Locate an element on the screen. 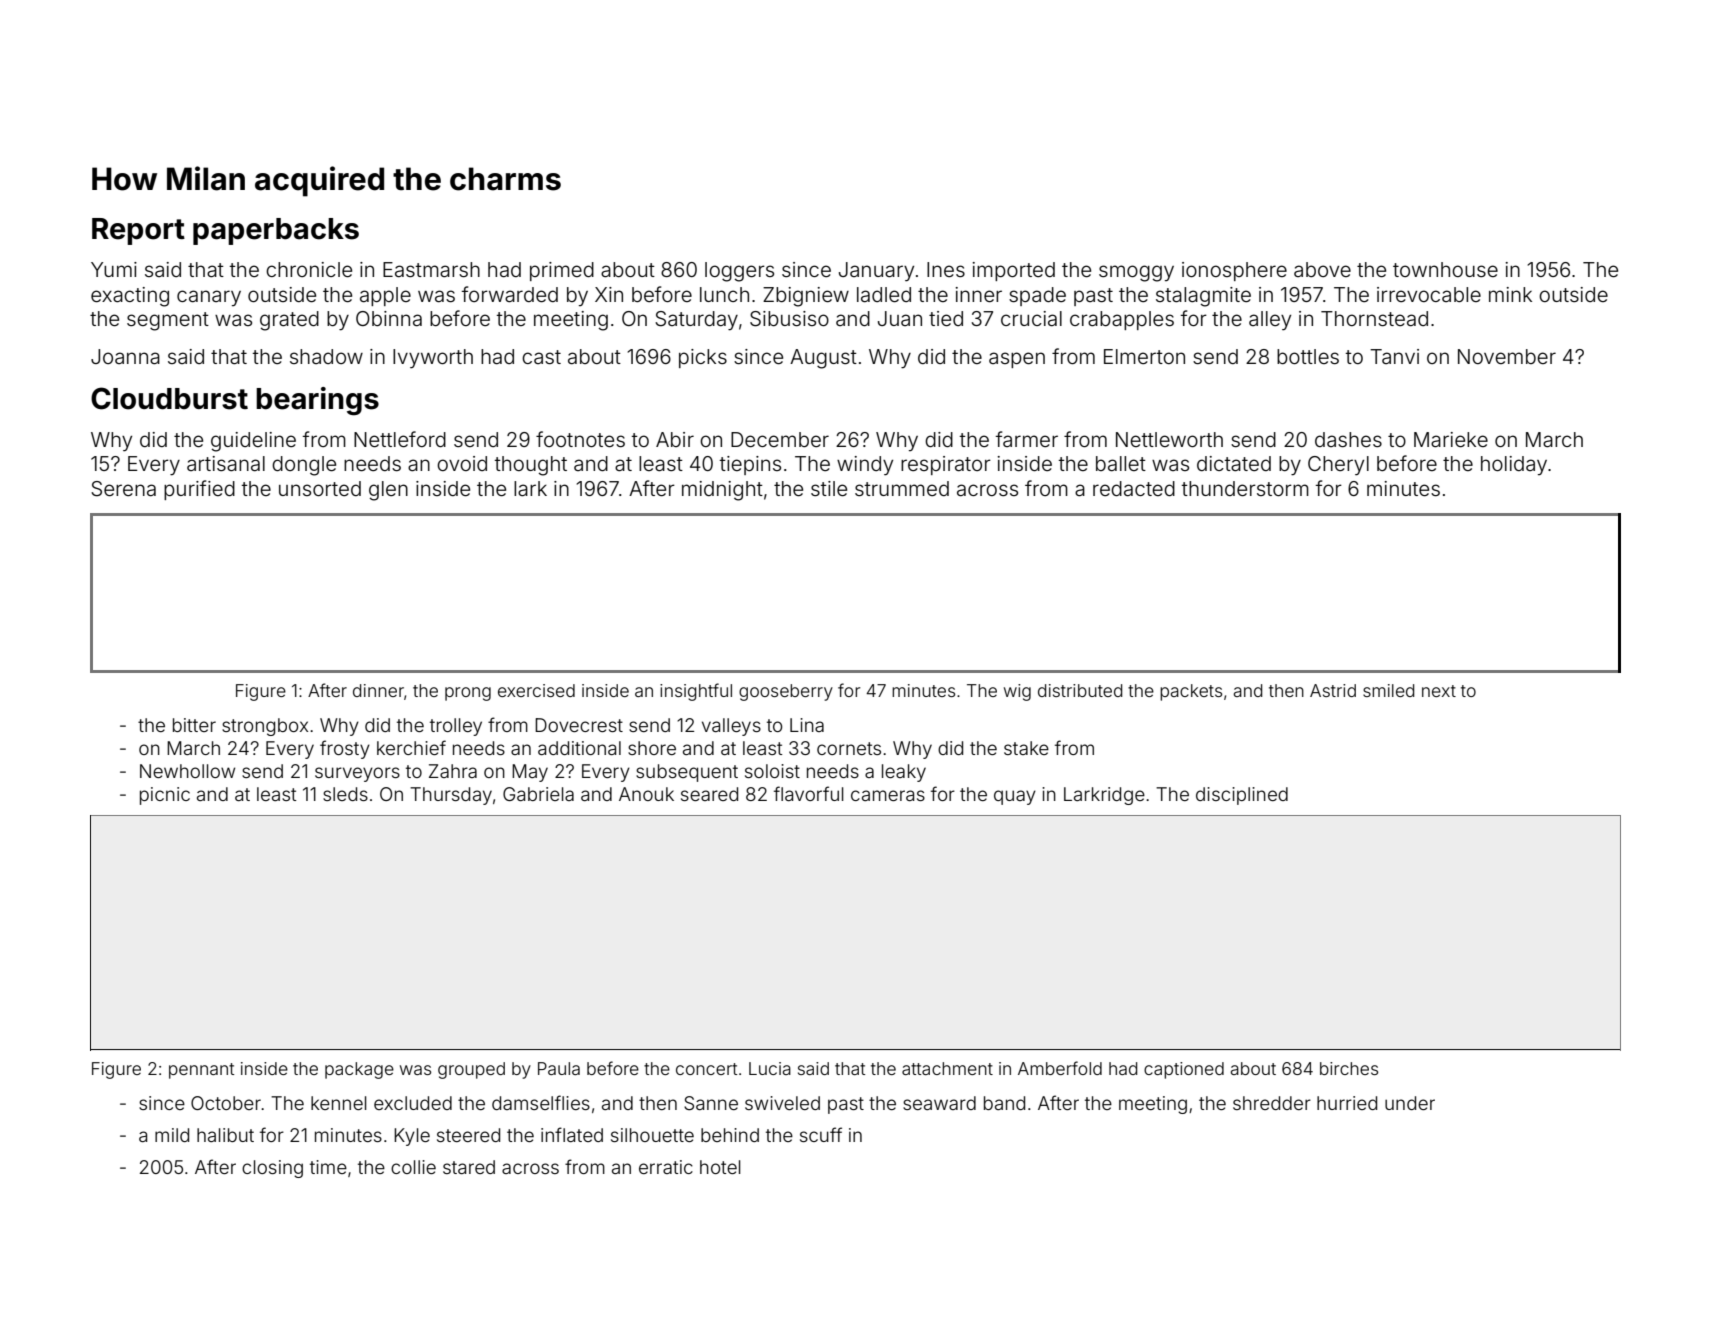 The image size is (1711, 1322). gooseberry is located at coordinates (786, 692).
